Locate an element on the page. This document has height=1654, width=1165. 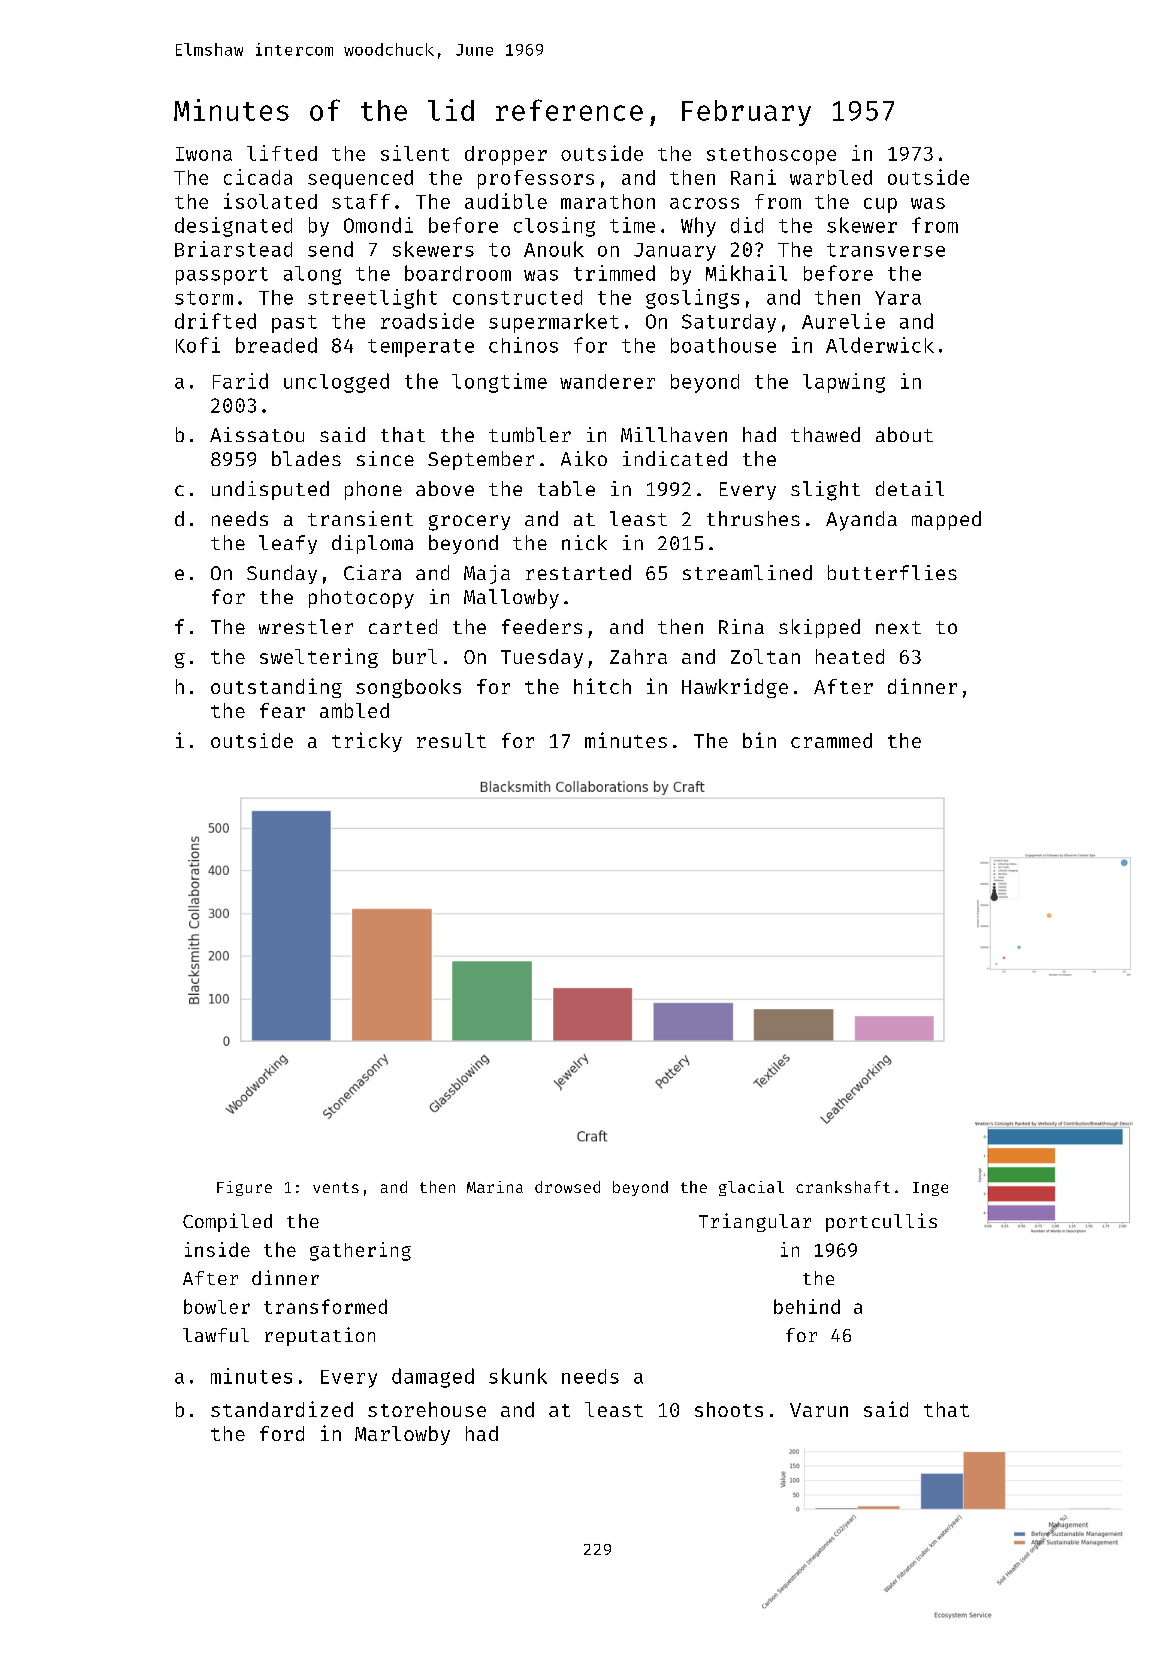
Iwona is located at coordinates (204, 154).
